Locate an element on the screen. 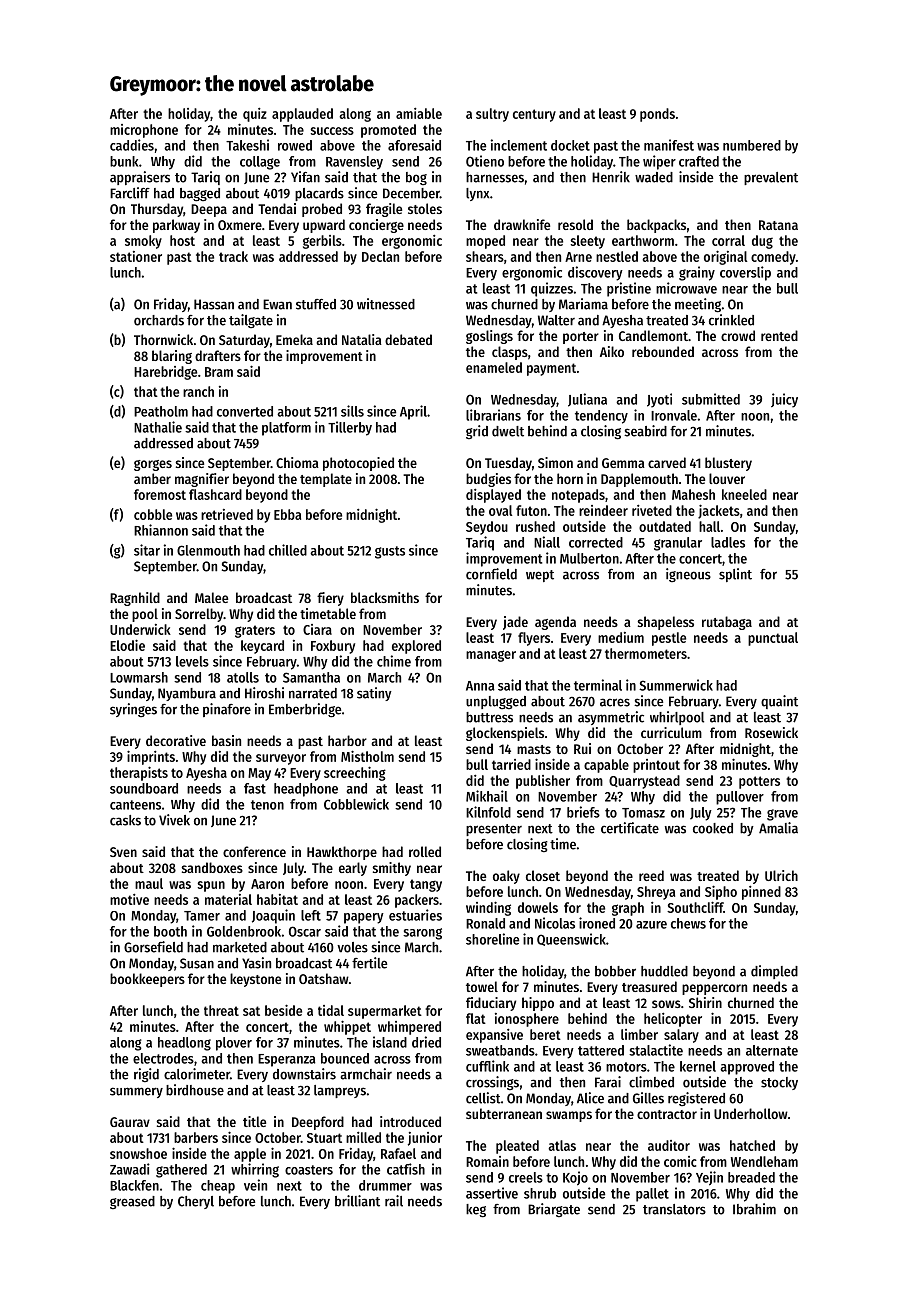 This screenshot has height=1316, width=908. pestle is located at coordinates (669, 639).
